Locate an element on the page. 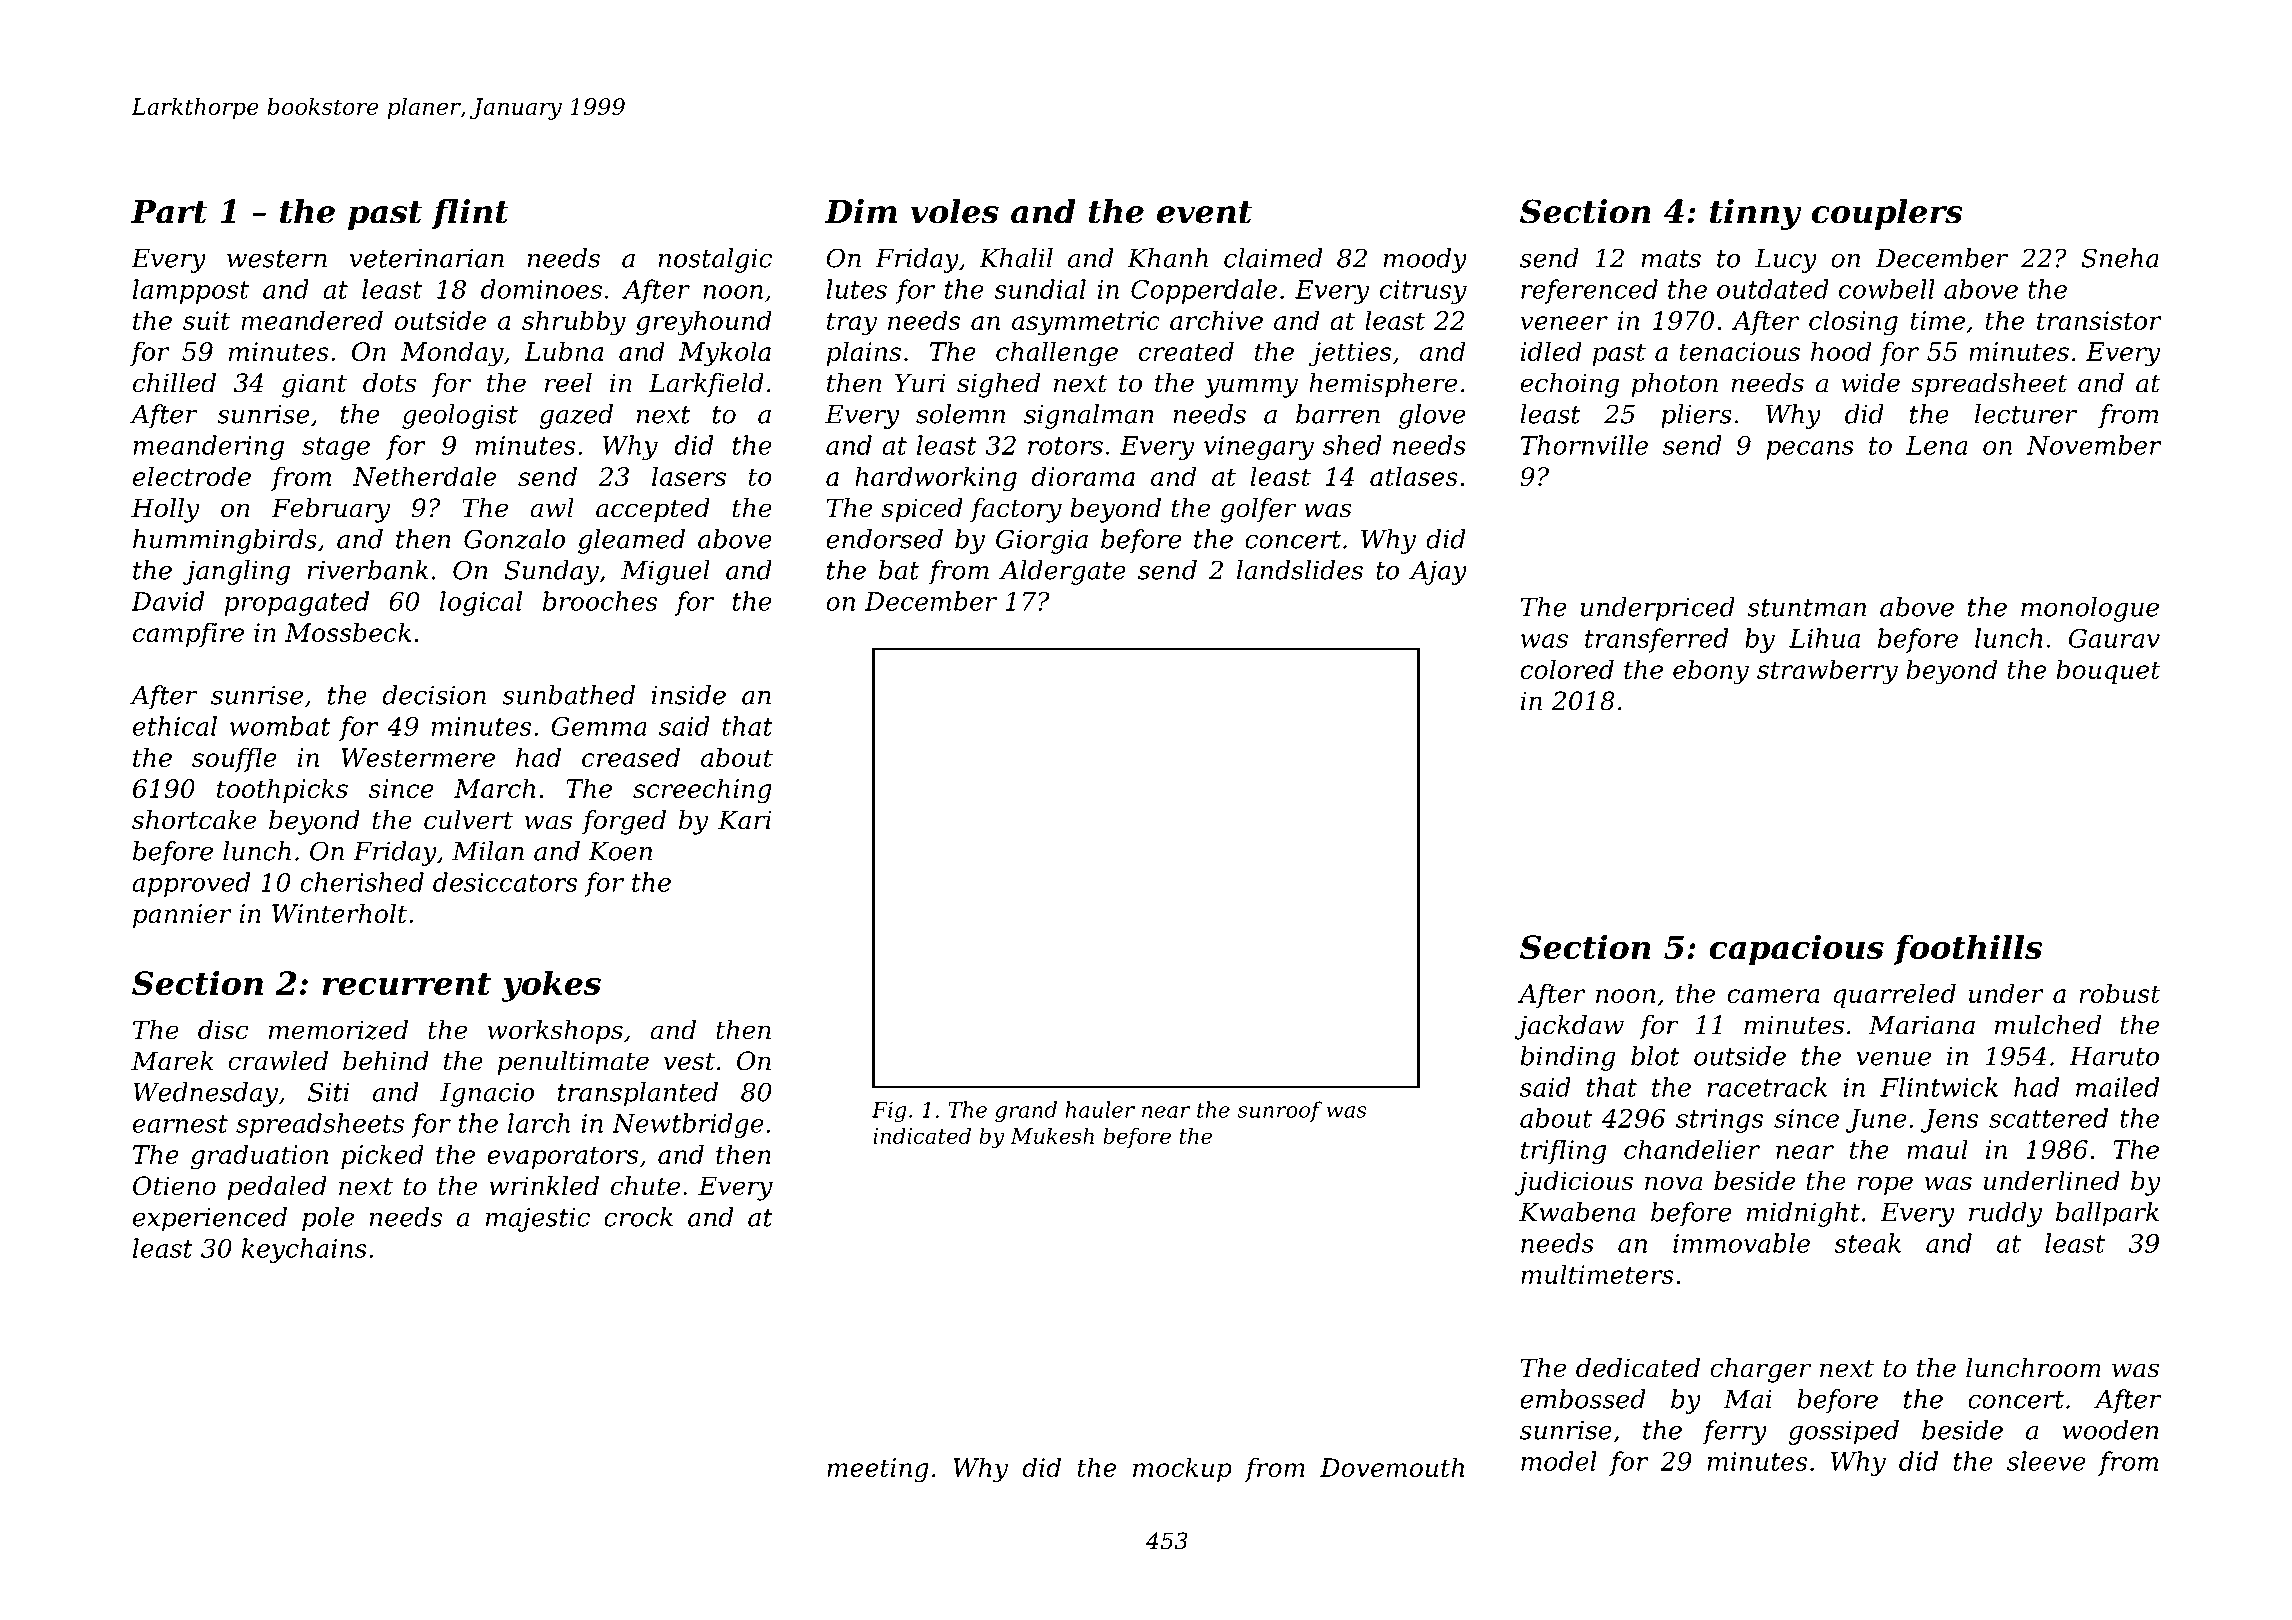 The height and width of the page is (1620, 2292). approved is located at coordinates (191, 884).
